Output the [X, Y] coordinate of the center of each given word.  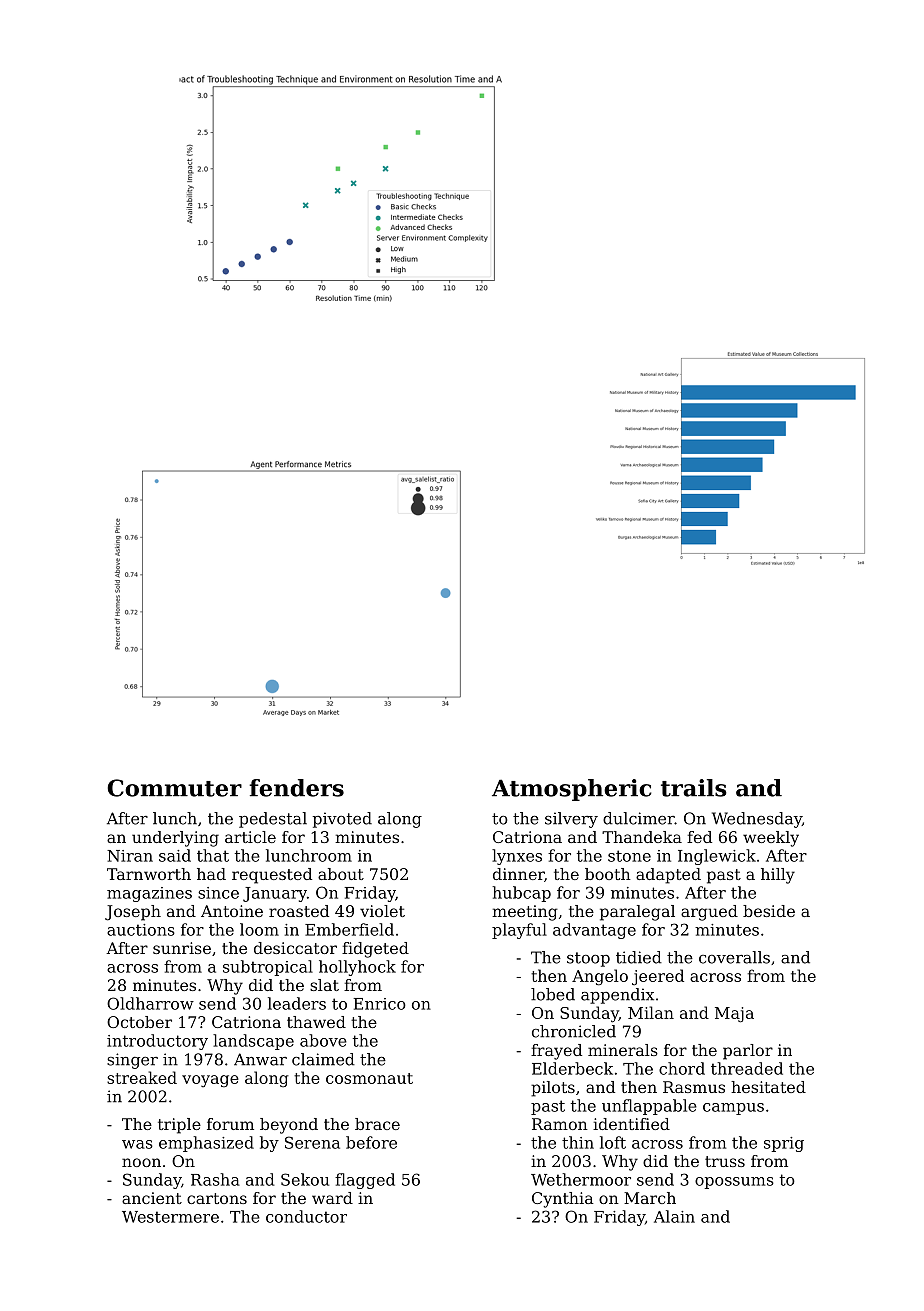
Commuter [174, 788]
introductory [157, 1042]
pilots [553, 1089]
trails [694, 788]
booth [608, 874]
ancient [152, 1198]
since [218, 893]
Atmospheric [571, 790]
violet [382, 911]
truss [725, 1161]
